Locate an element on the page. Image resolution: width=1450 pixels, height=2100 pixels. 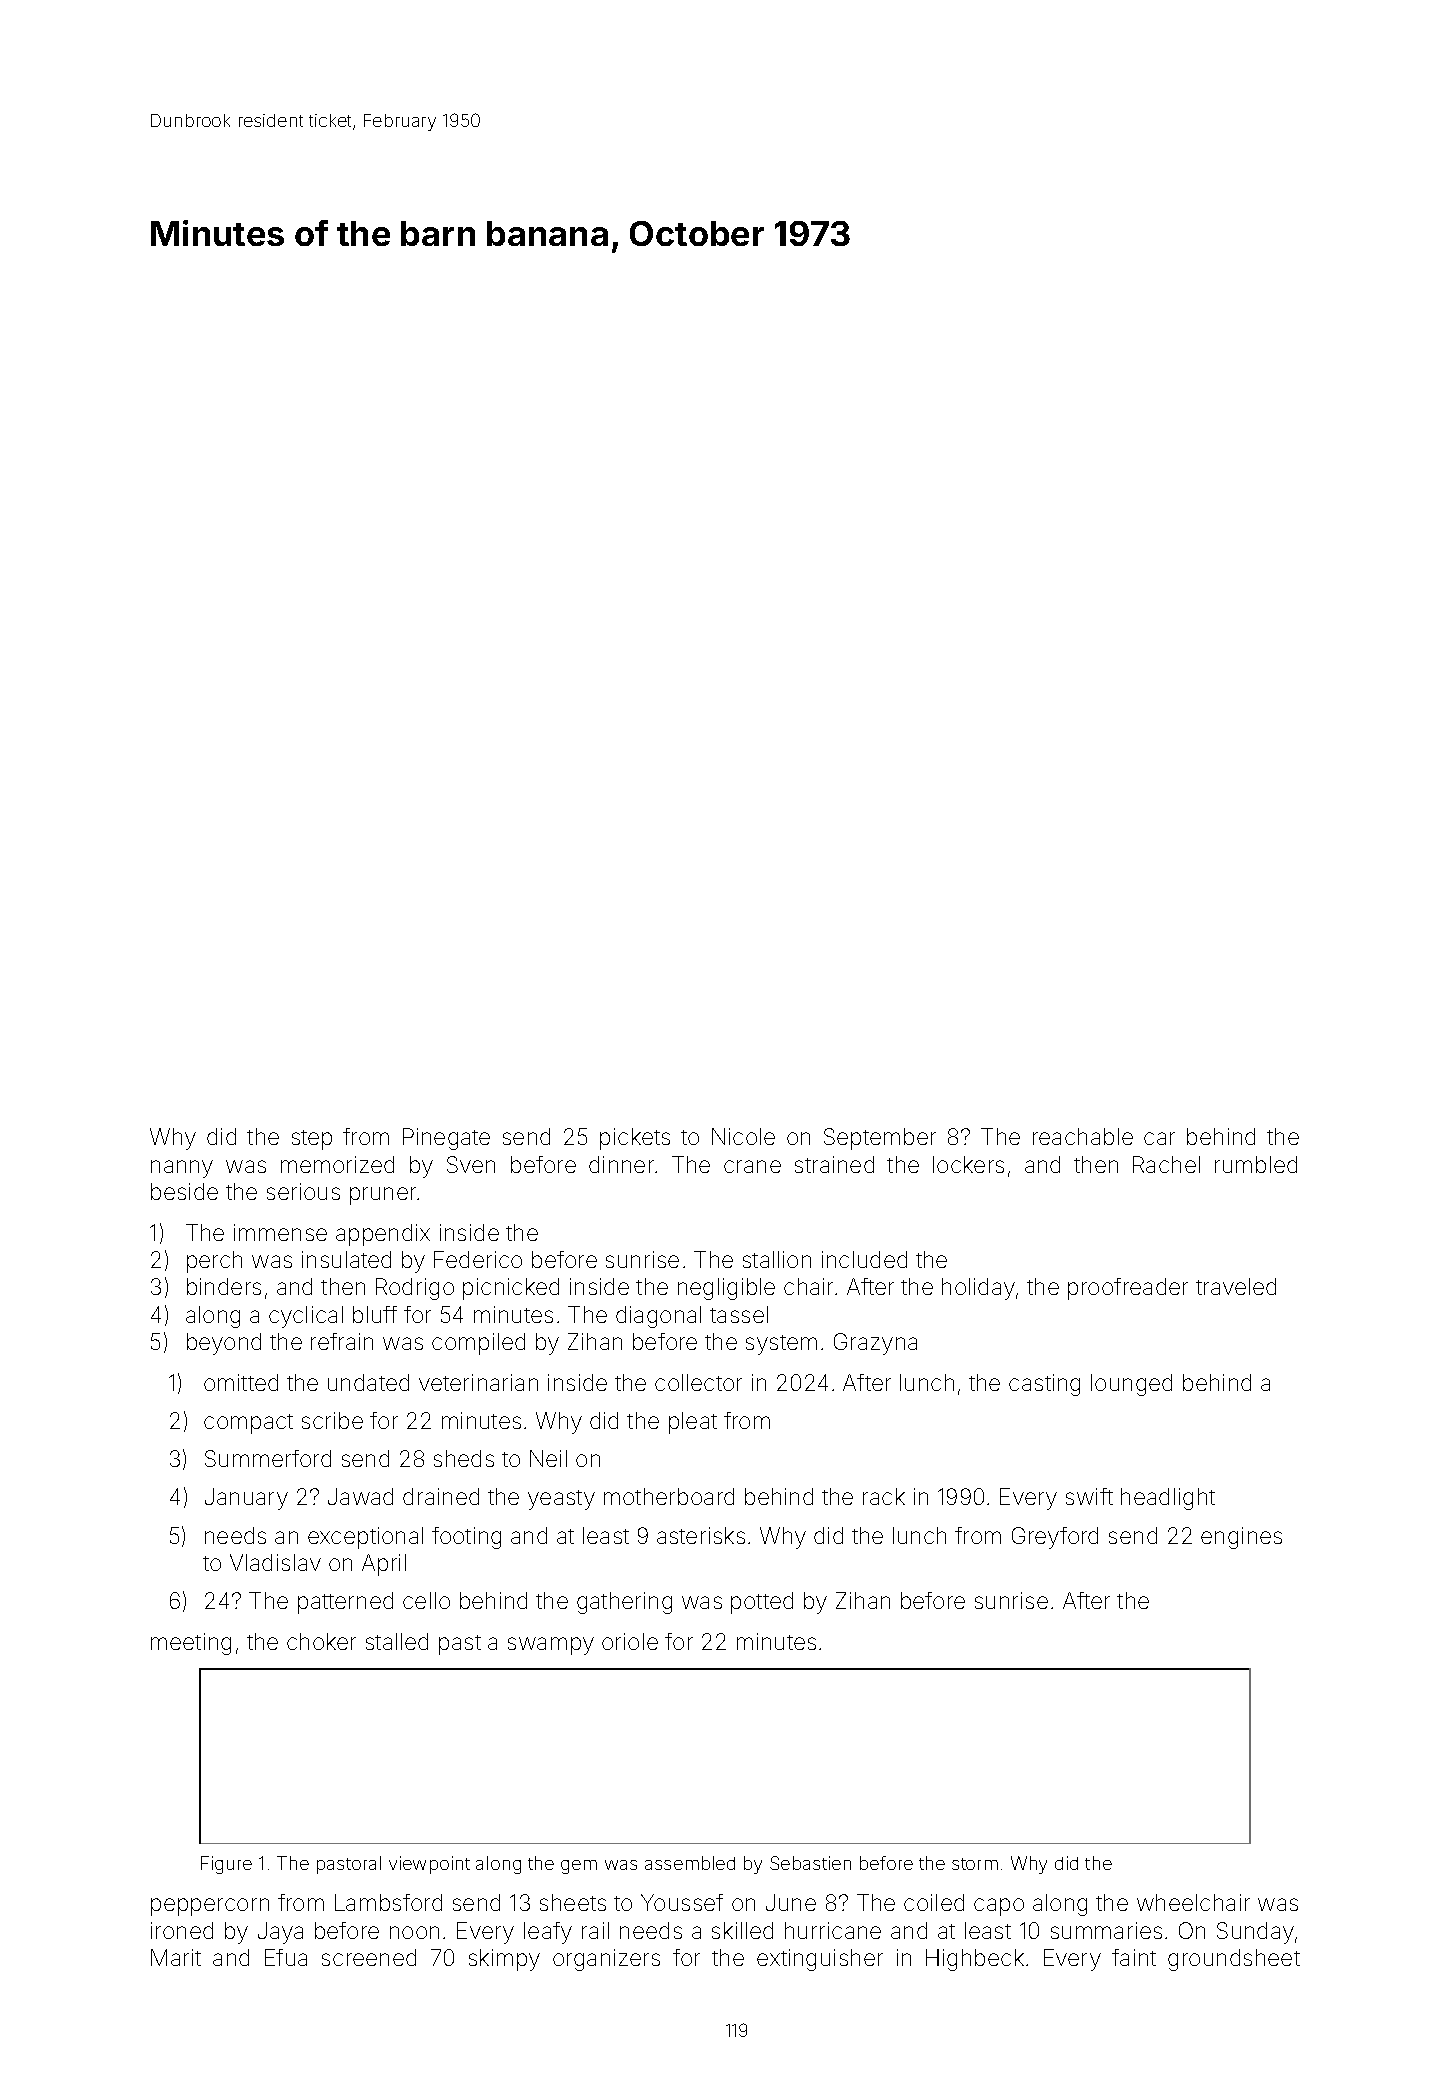
asterisks is located at coordinates (701, 1535).
